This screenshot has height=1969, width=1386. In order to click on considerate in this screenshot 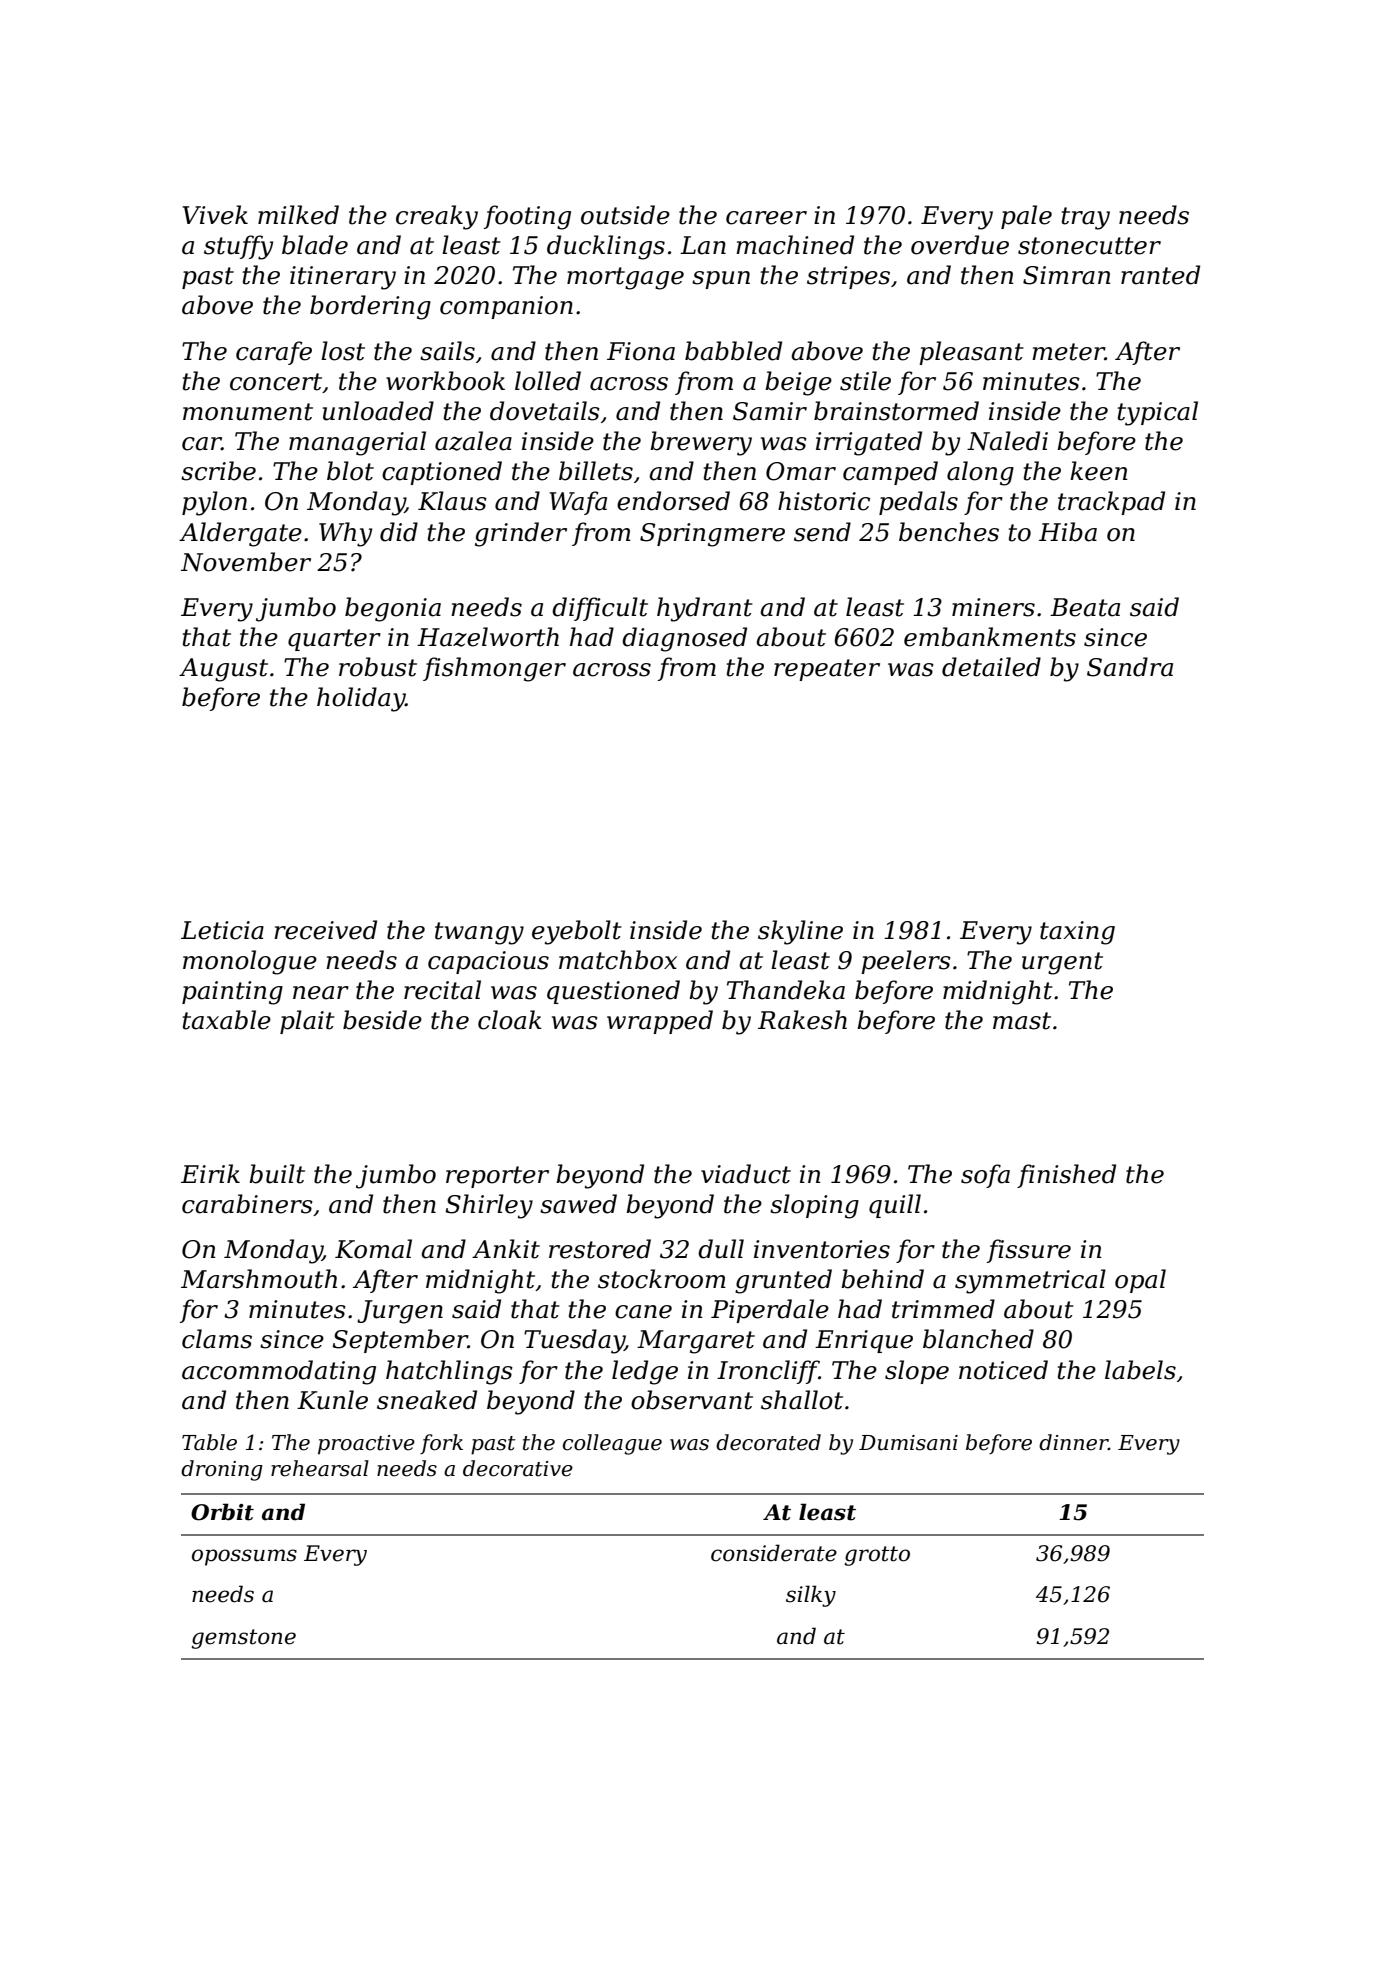, I will do `click(774, 1553)`.
